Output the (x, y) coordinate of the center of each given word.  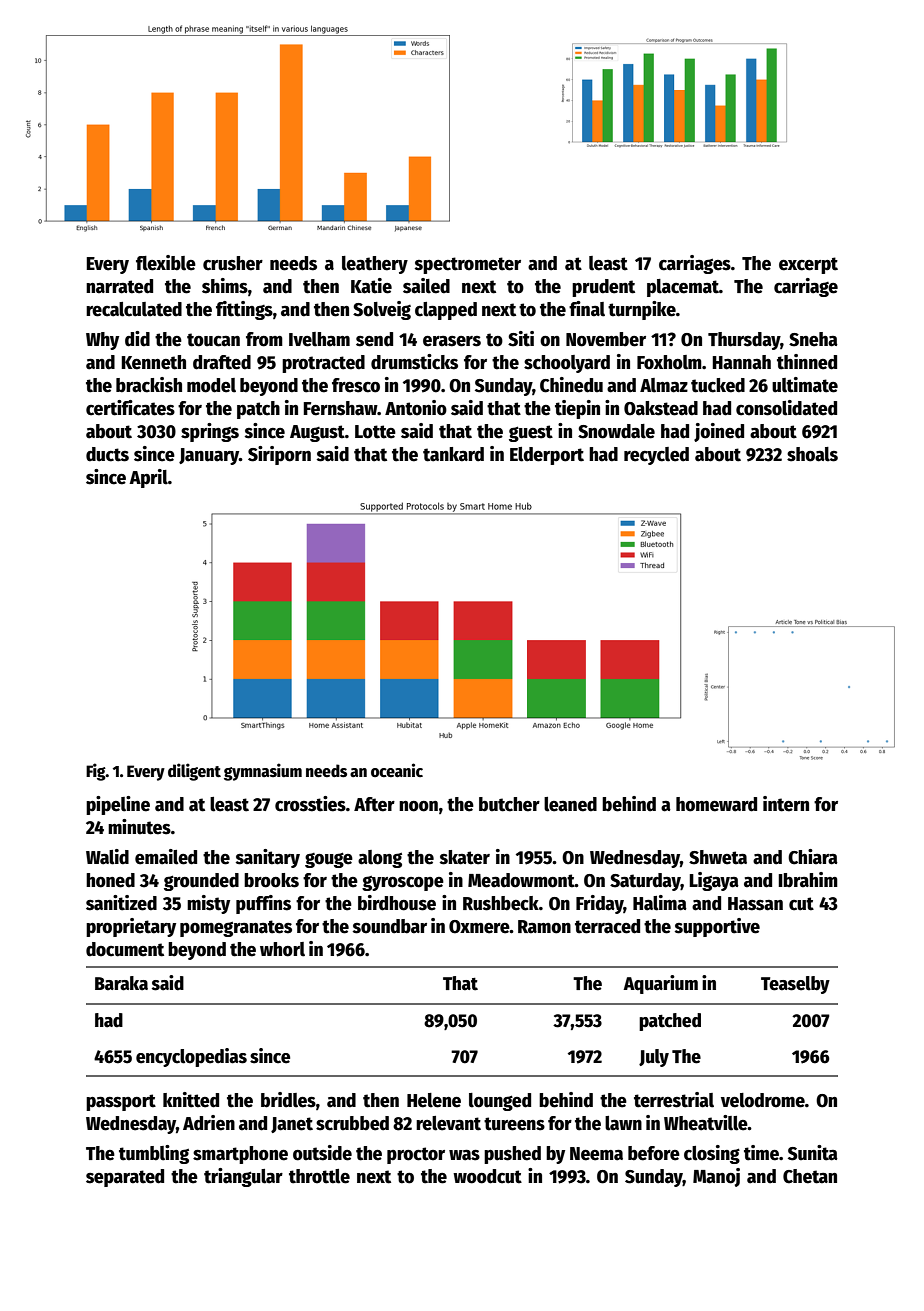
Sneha (813, 339)
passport (121, 1102)
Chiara (813, 857)
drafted (222, 362)
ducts (107, 454)
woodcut (487, 1176)
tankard (453, 454)
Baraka (121, 983)
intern (786, 804)
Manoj (716, 1177)
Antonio (416, 408)
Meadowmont (521, 880)
